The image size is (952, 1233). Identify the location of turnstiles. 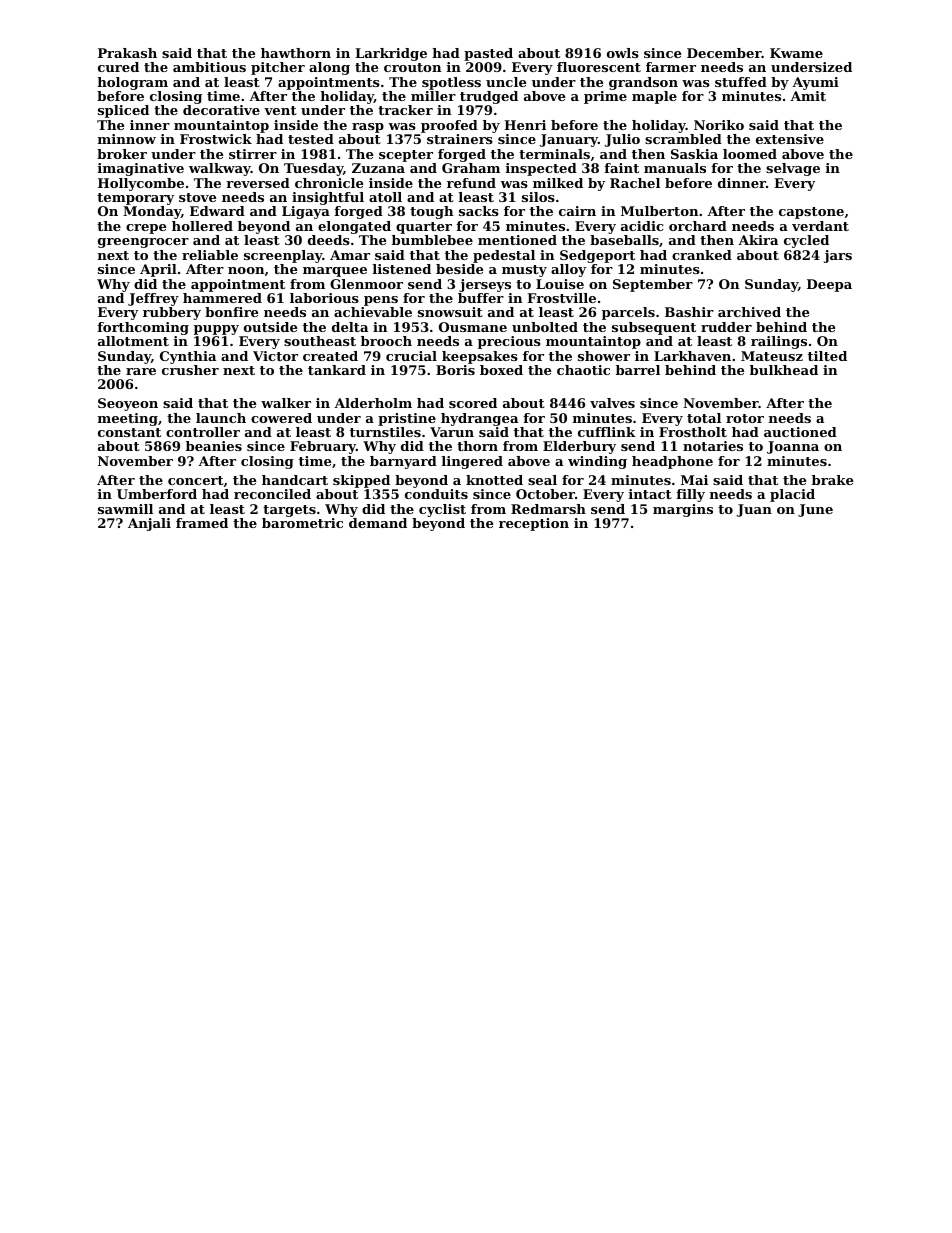
(385, 432).
